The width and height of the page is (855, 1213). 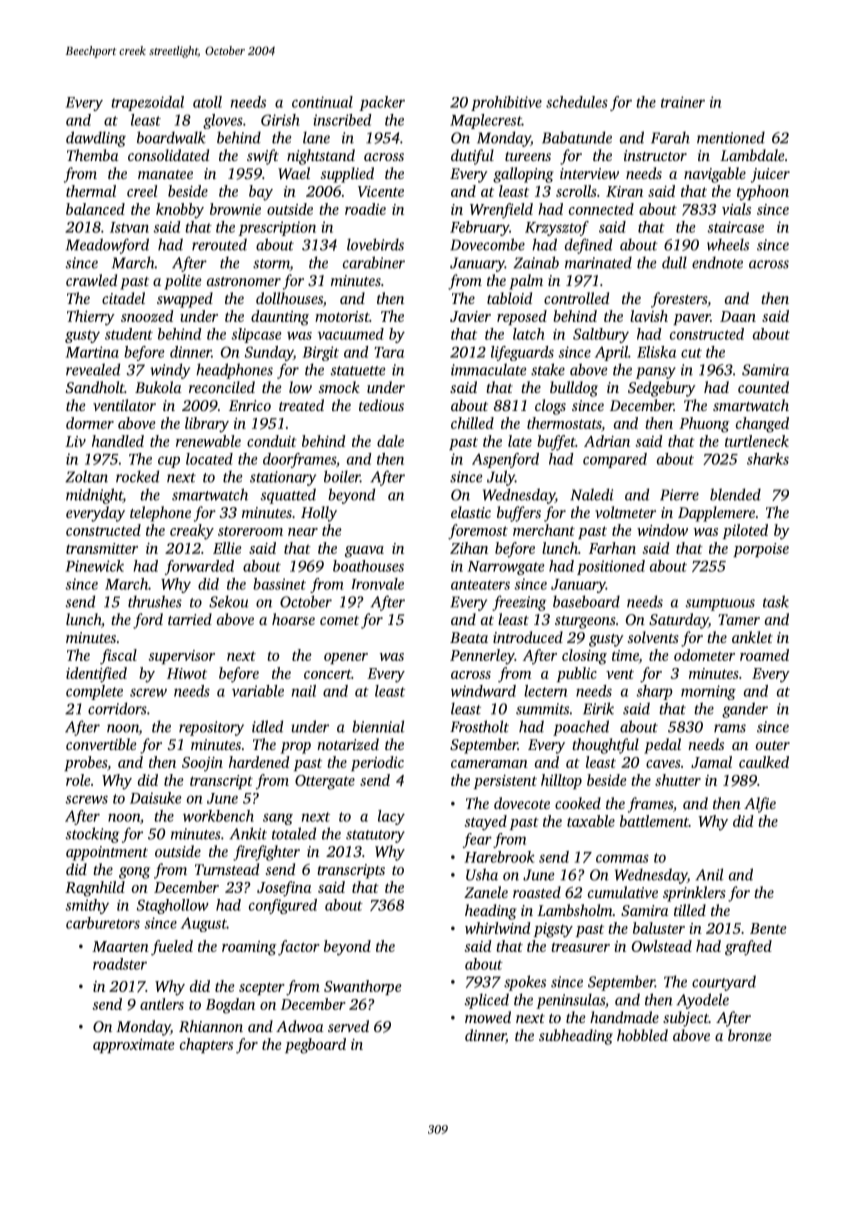 What do you see at coordinates (480, 585) in the page?
I see `anteaters` at bounding box center [480, 585].
